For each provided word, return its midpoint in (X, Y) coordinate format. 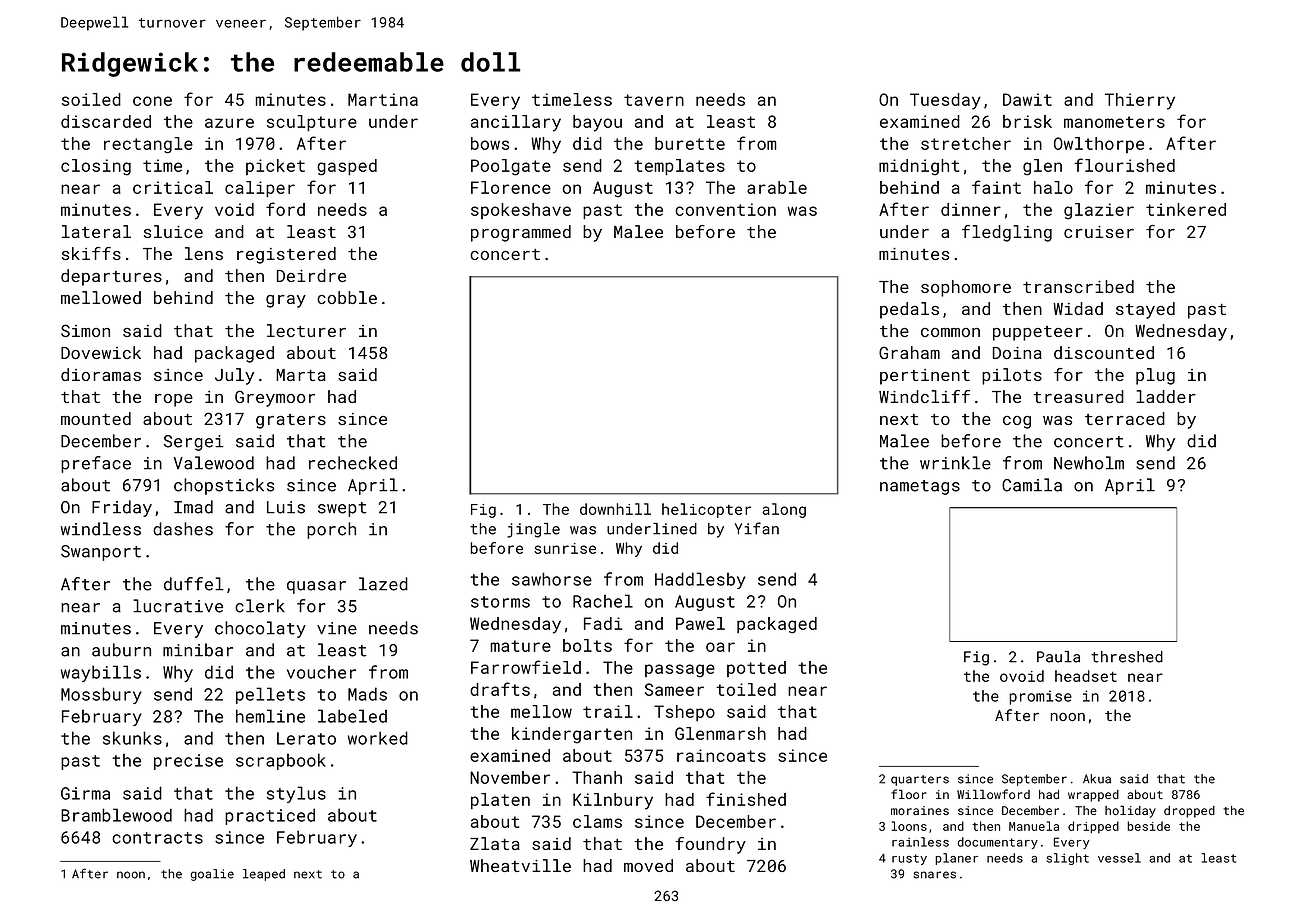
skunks (132, 738)
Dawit (1027, 99)
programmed (521, 233)
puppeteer (1038, 333)
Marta (301, 375)
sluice (173, 231)
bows (490, 143)
